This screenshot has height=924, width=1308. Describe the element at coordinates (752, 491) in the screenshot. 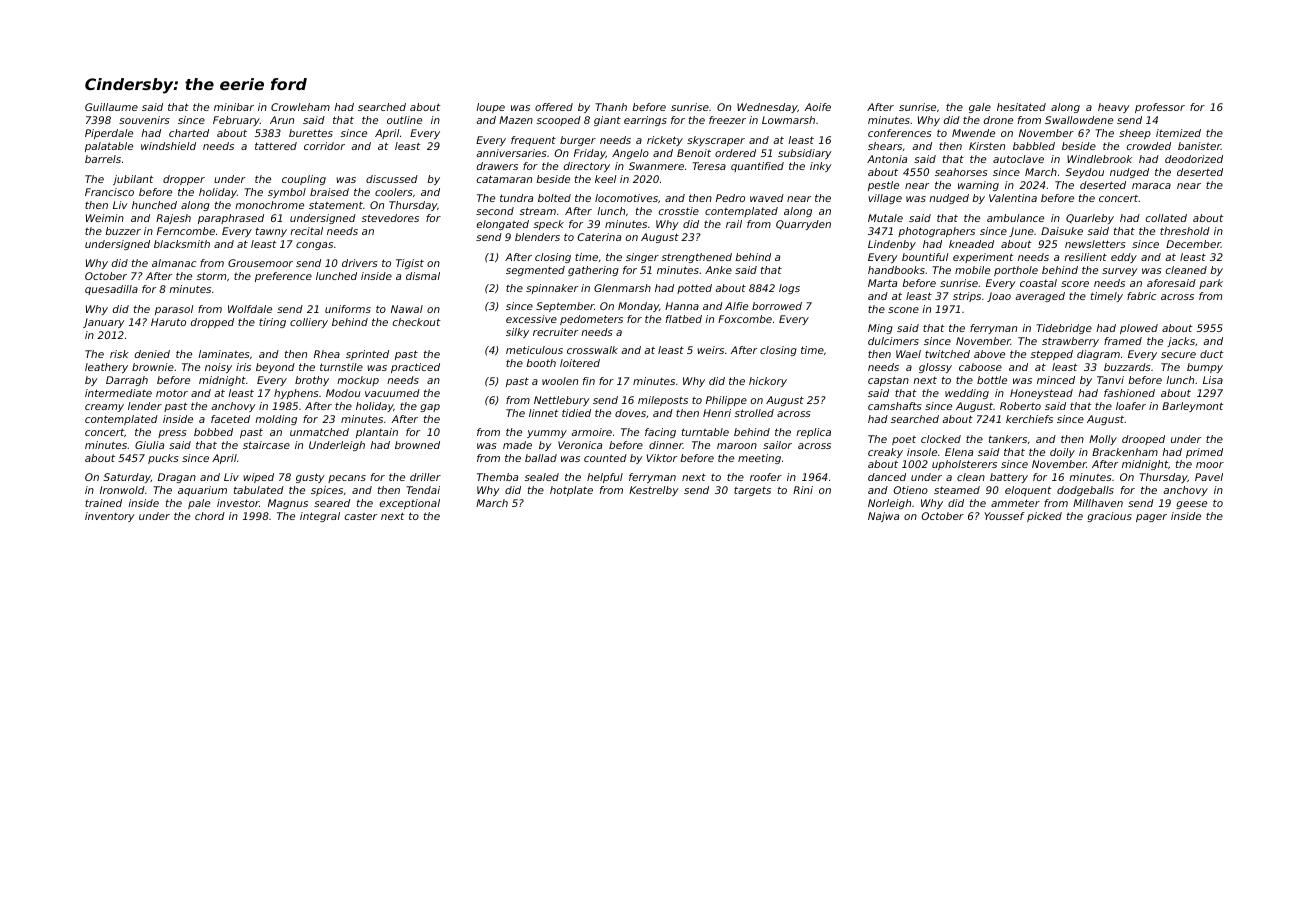

I see `targets` at that location.
